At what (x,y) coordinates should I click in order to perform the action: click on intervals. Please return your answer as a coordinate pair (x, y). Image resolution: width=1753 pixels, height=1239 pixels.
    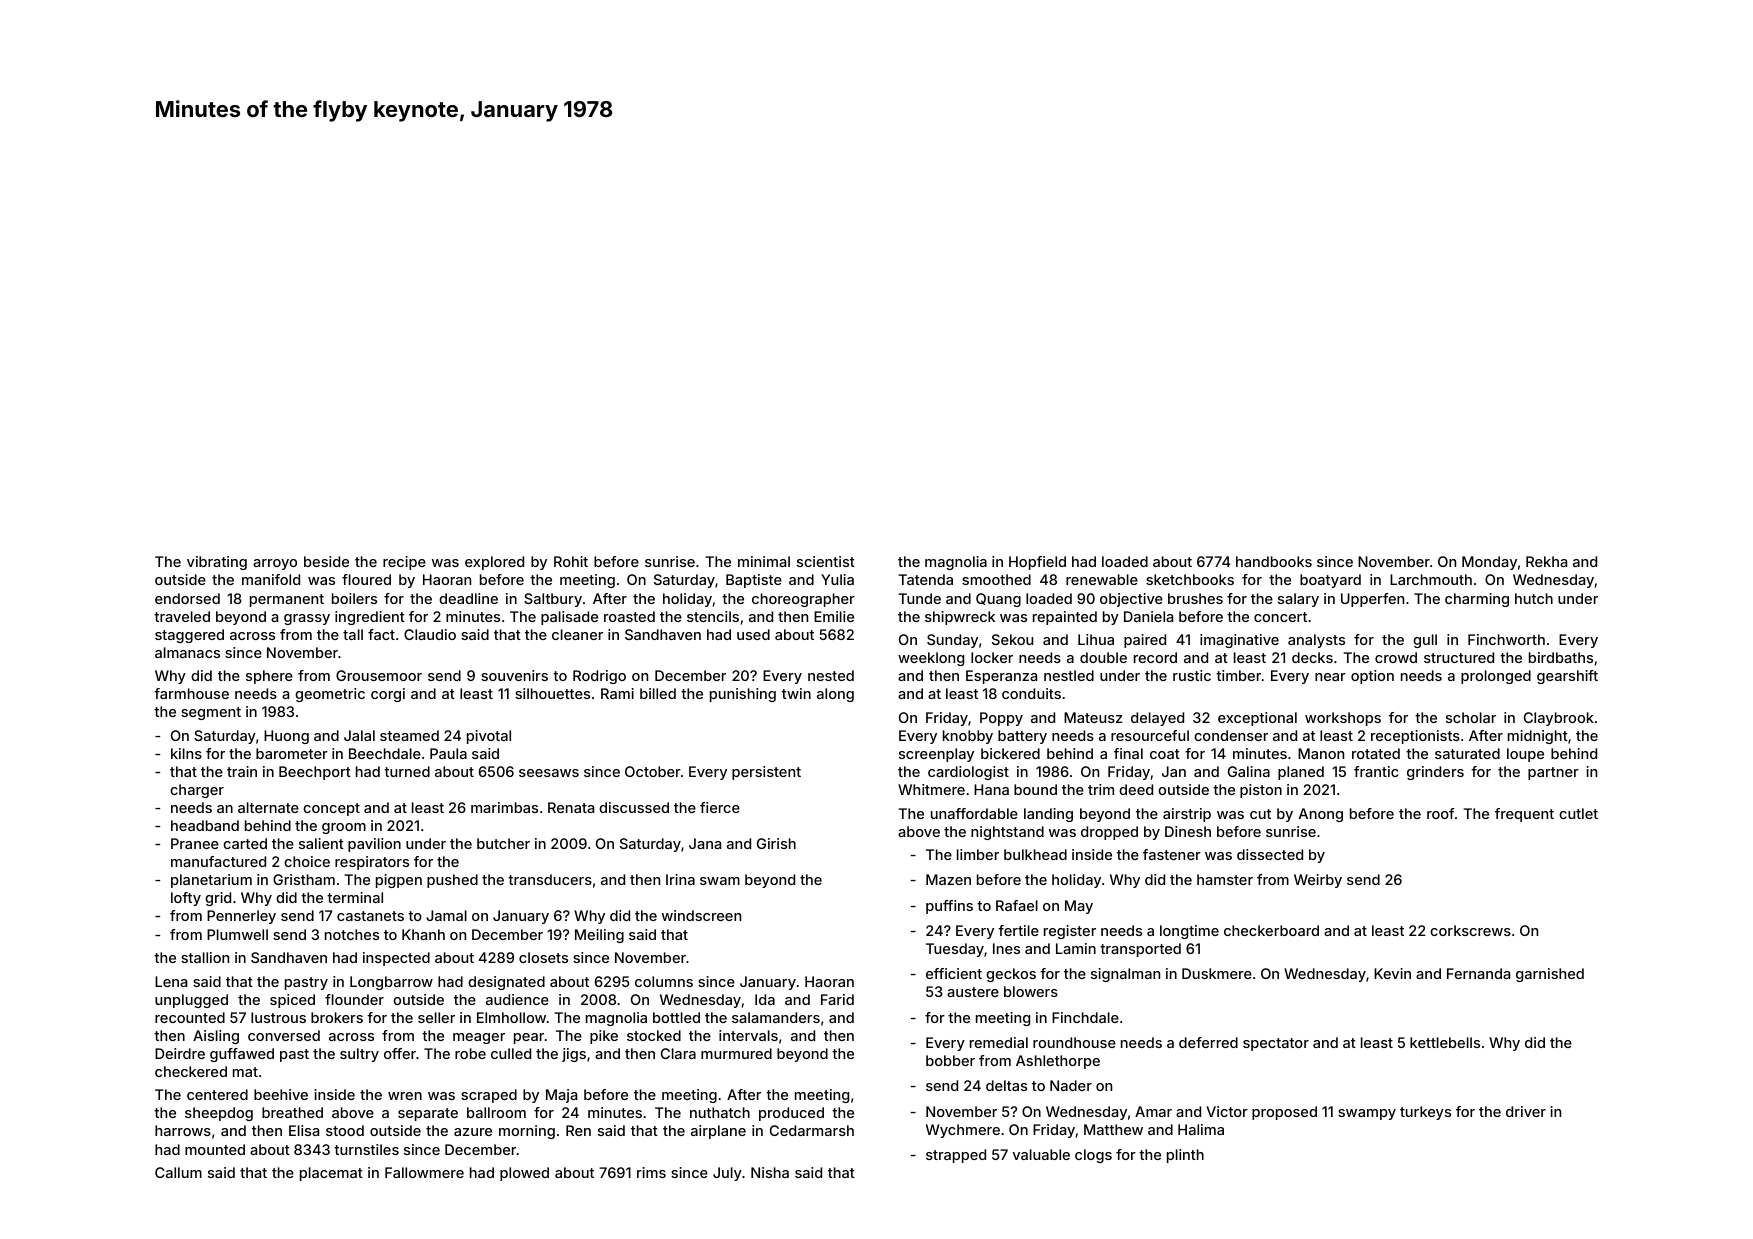
    Looking at the image, I should click on (748, 1035).
